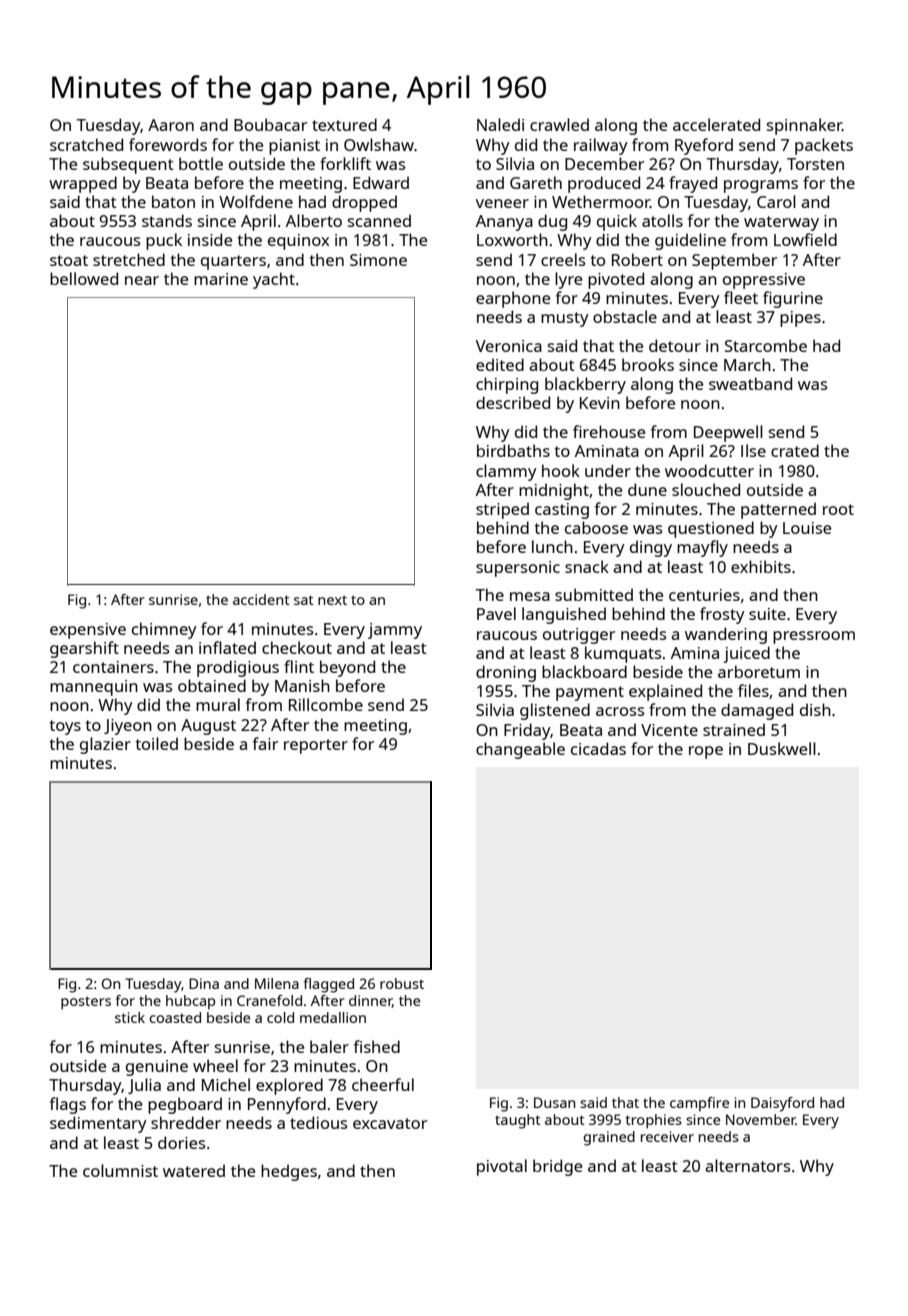  Describe the element at coordinates (782, 1104) in the page. I see `Daisyford` at that location.
